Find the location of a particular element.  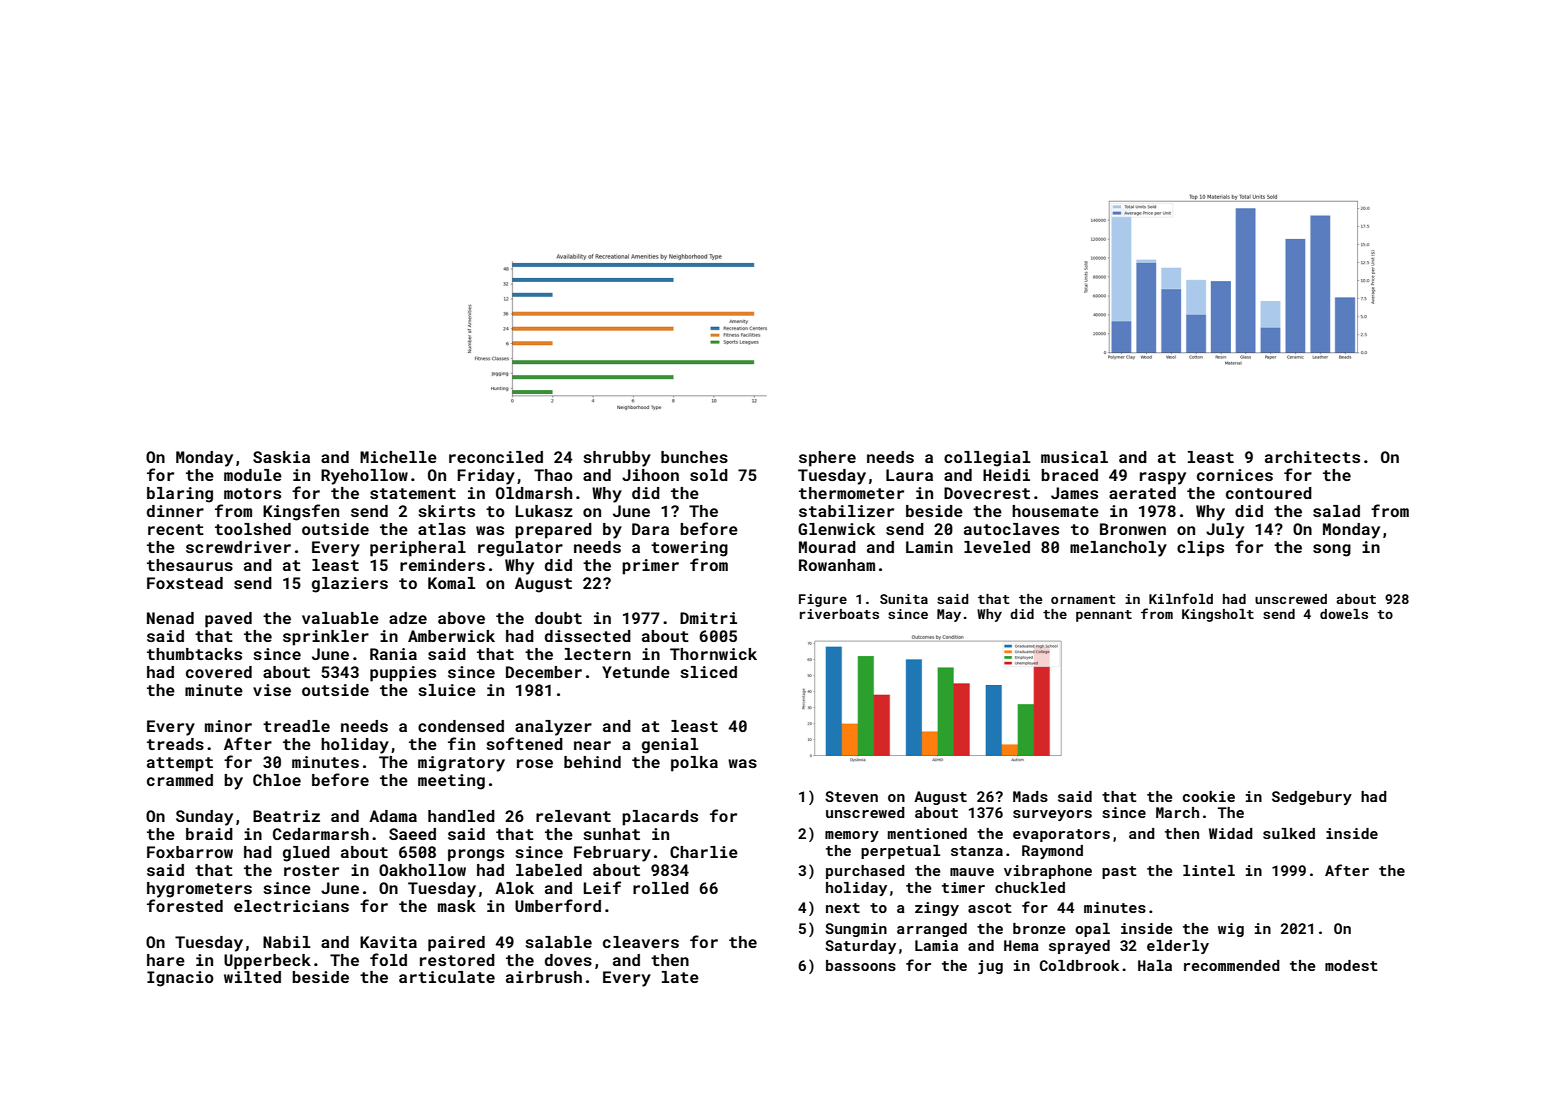

prepared is located at coordinates (553, 531).
